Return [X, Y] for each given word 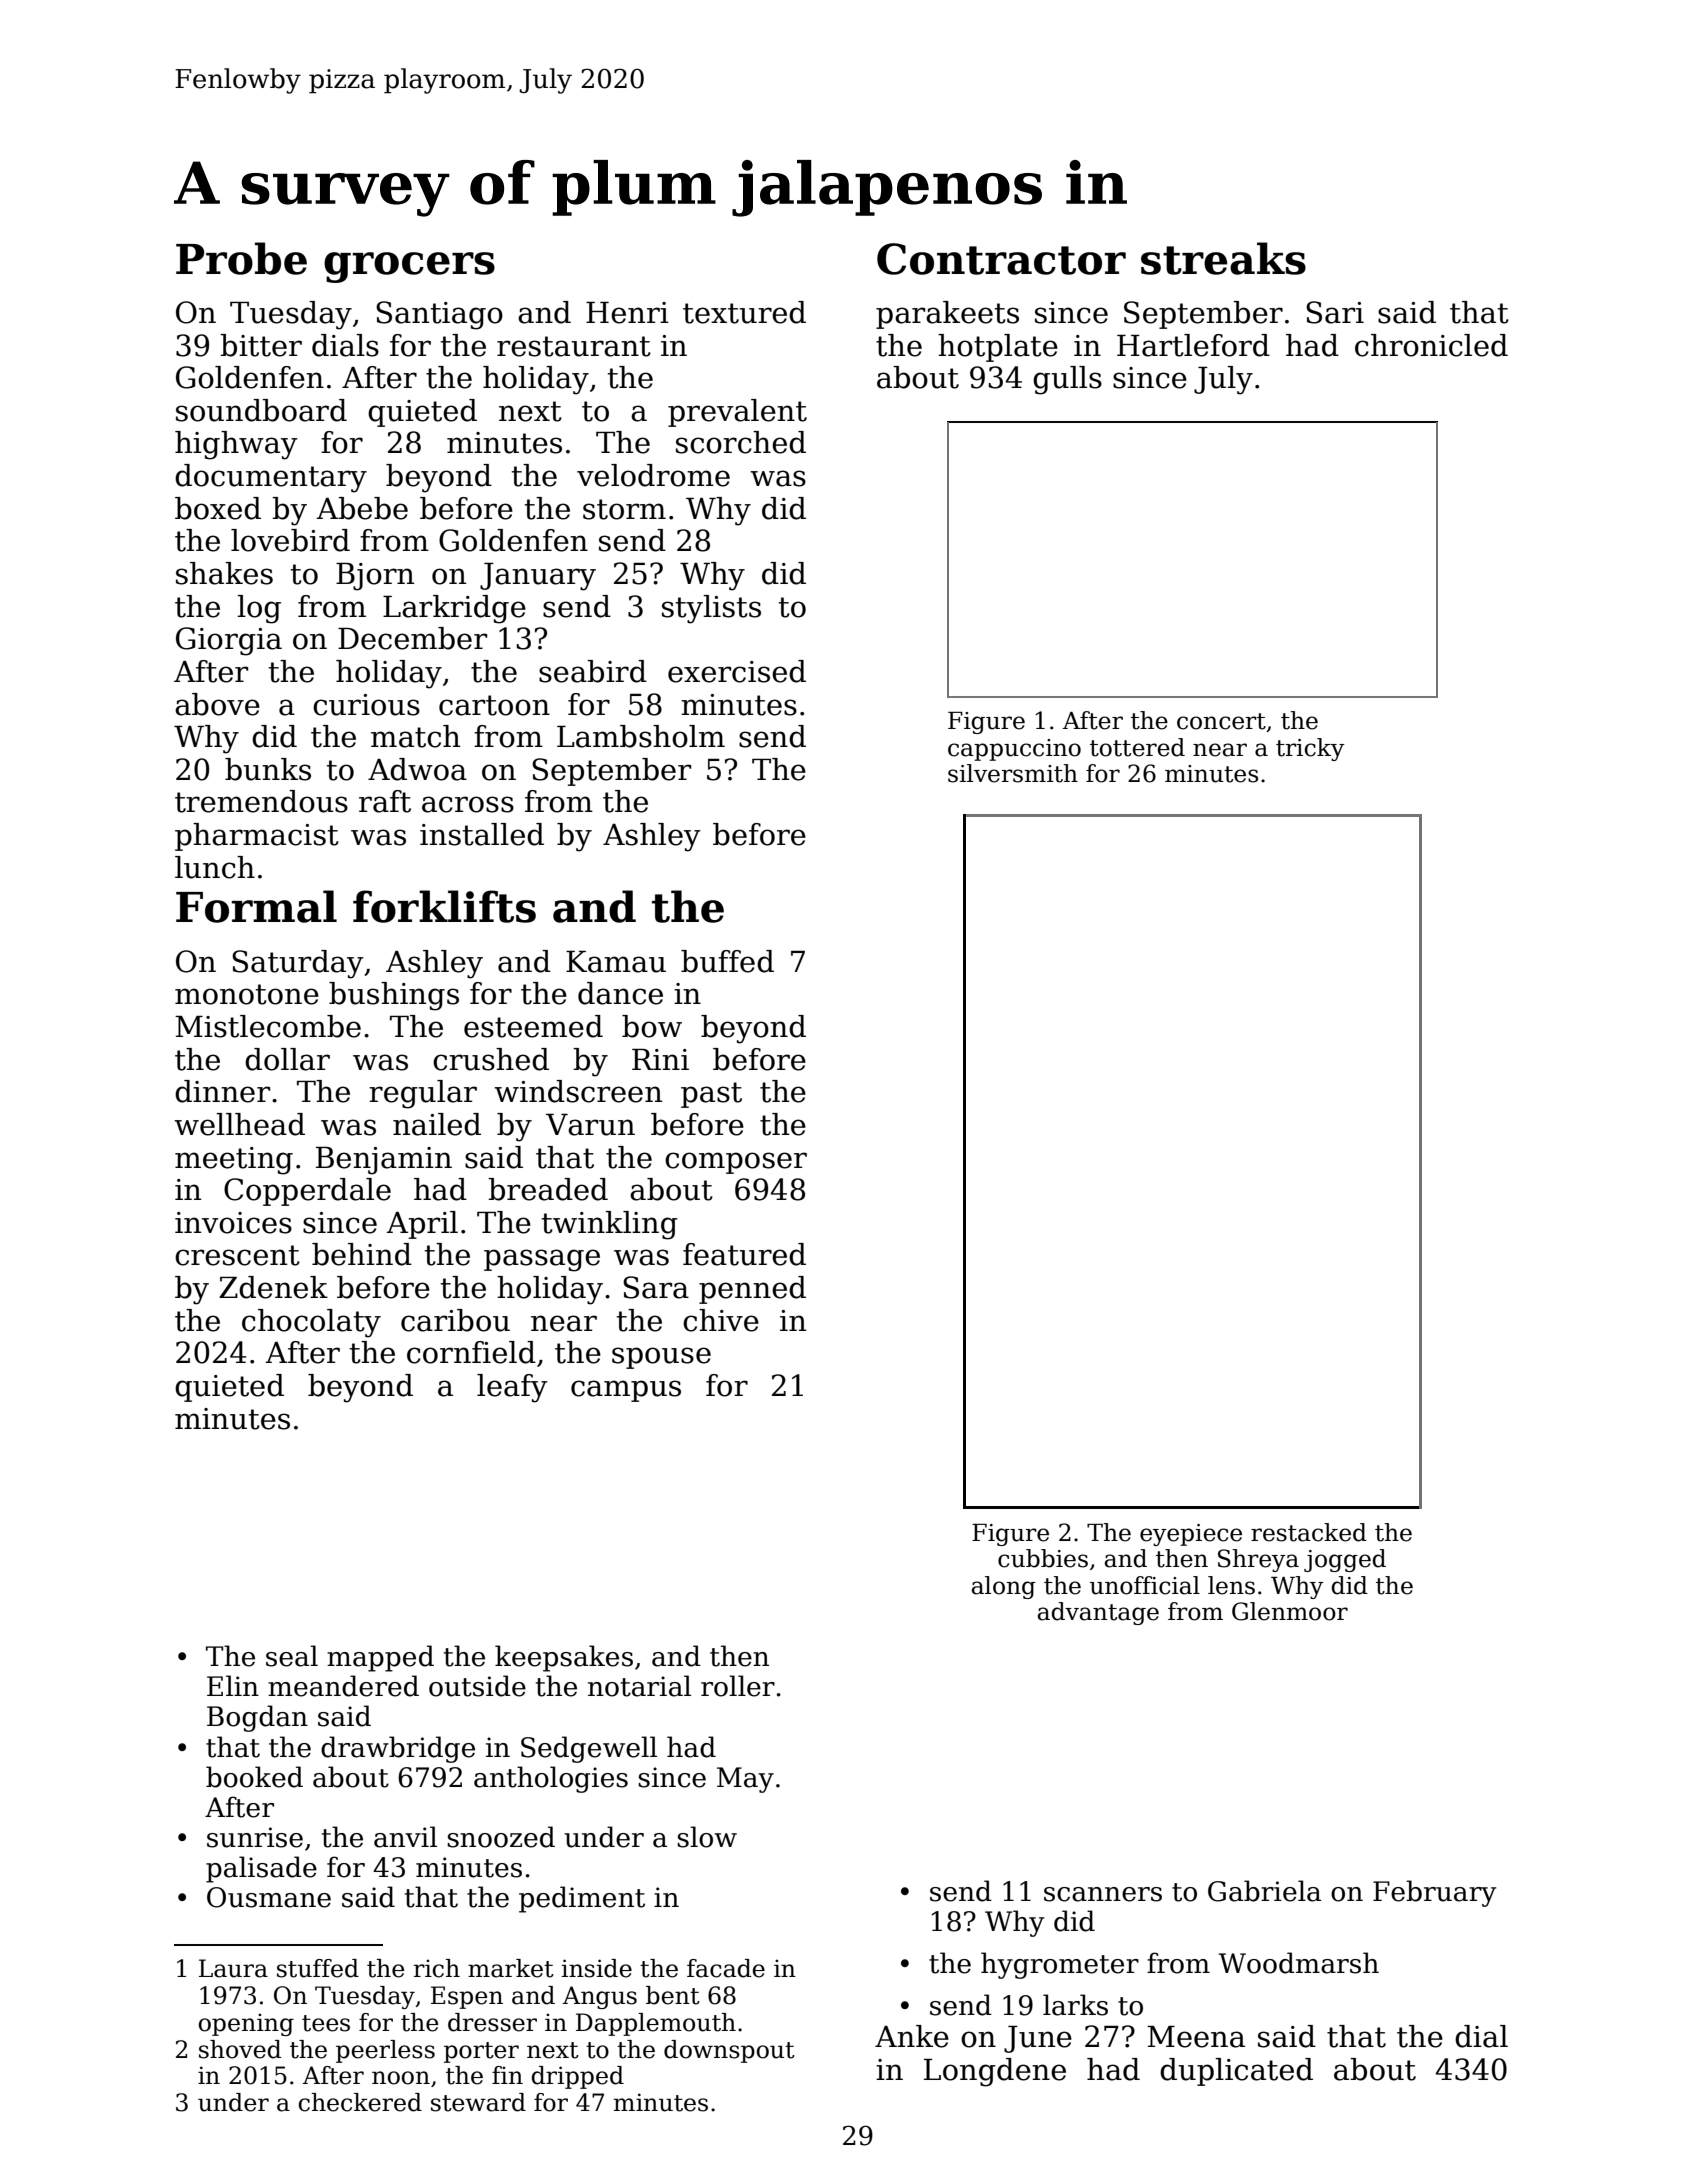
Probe [241, 258]
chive [721, 1320]
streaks [1223, 258]
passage [542, 1260]
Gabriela [1264, 1891]
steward [478, 2102]
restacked [1309, 1532]
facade [726, 1968]
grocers [409, 267]
